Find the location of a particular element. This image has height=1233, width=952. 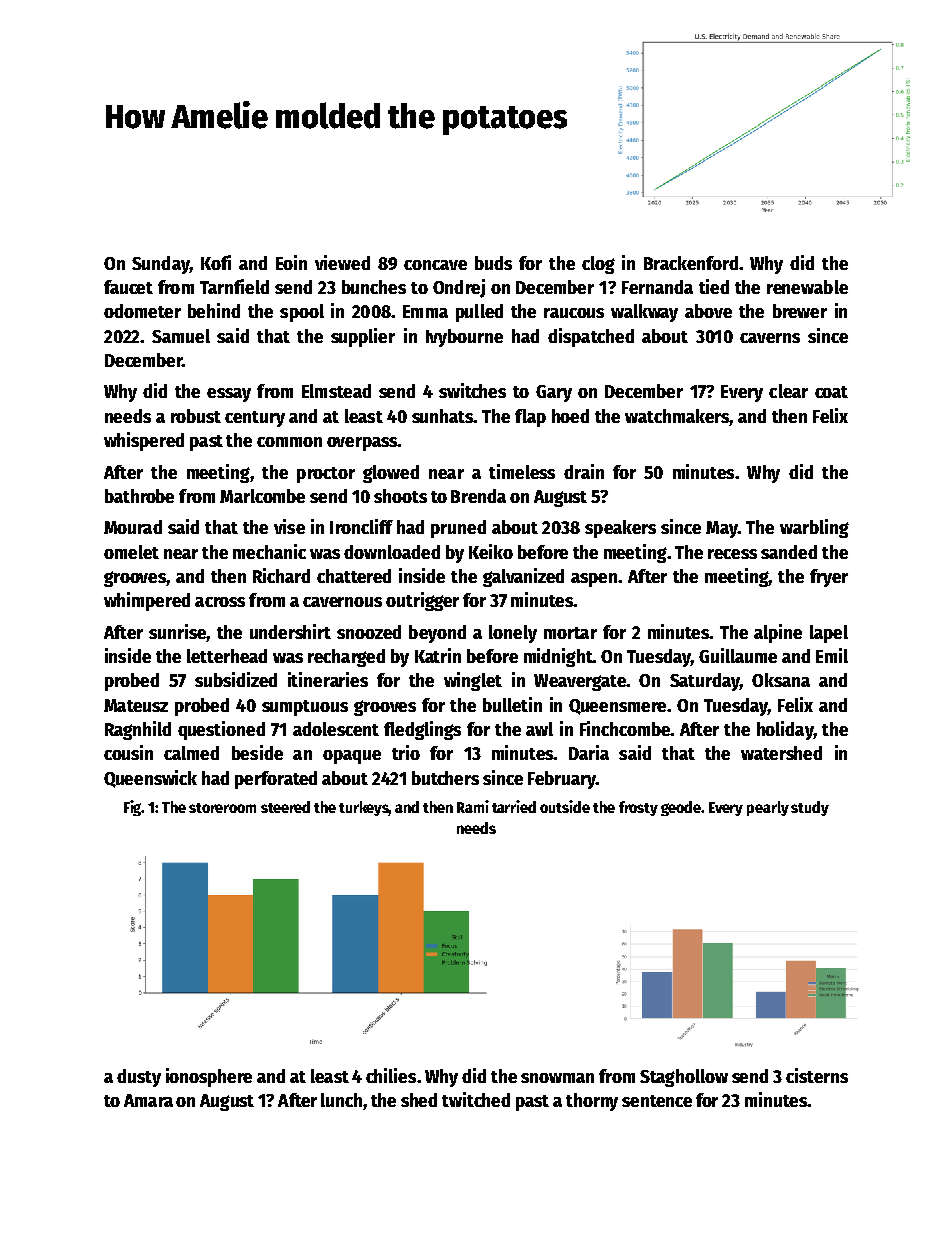

Amara is located at coordinates (148, 1100).
